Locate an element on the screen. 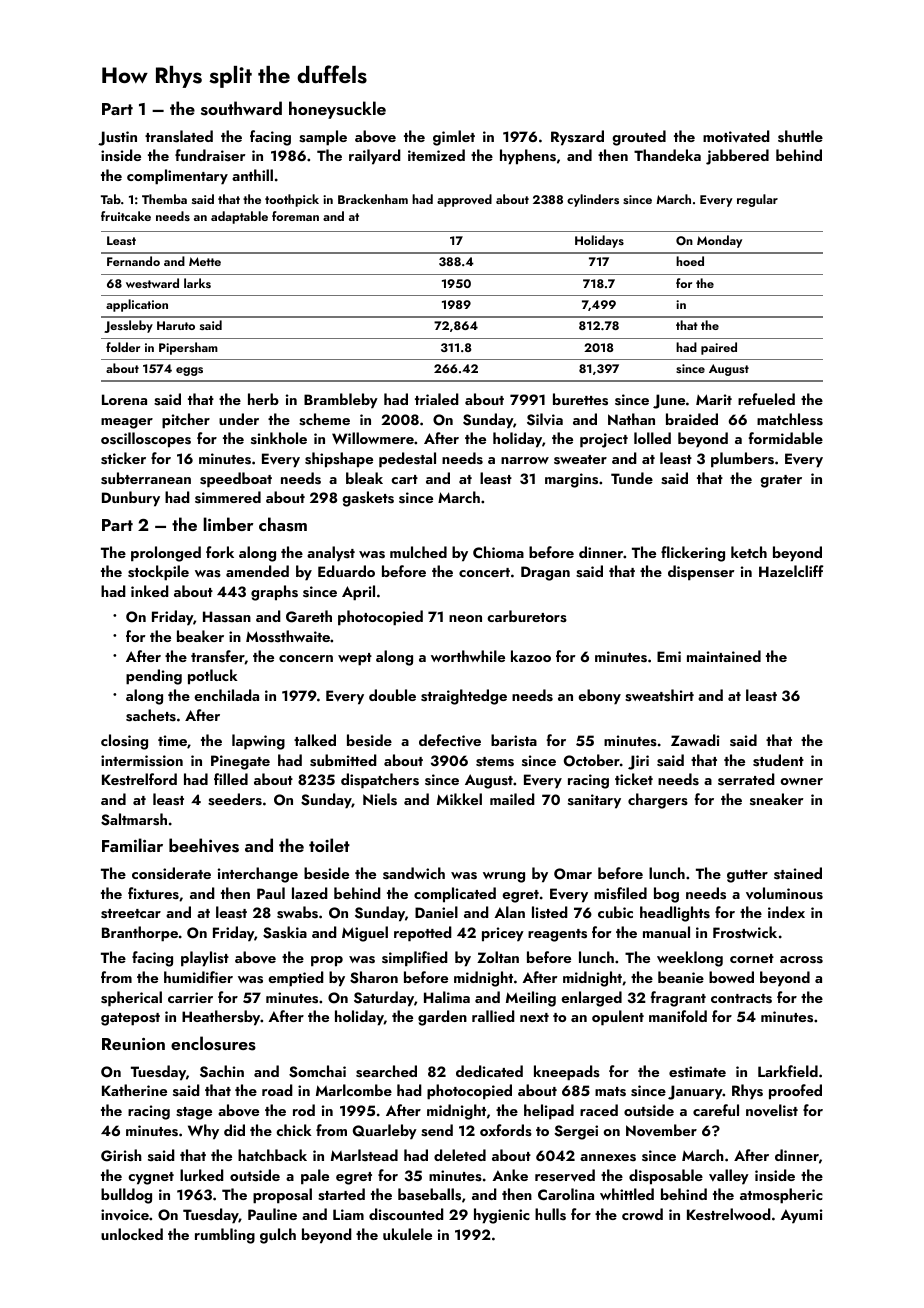 The image size is (924, 1308). fruitcake is located at coordinates (126, 216).
